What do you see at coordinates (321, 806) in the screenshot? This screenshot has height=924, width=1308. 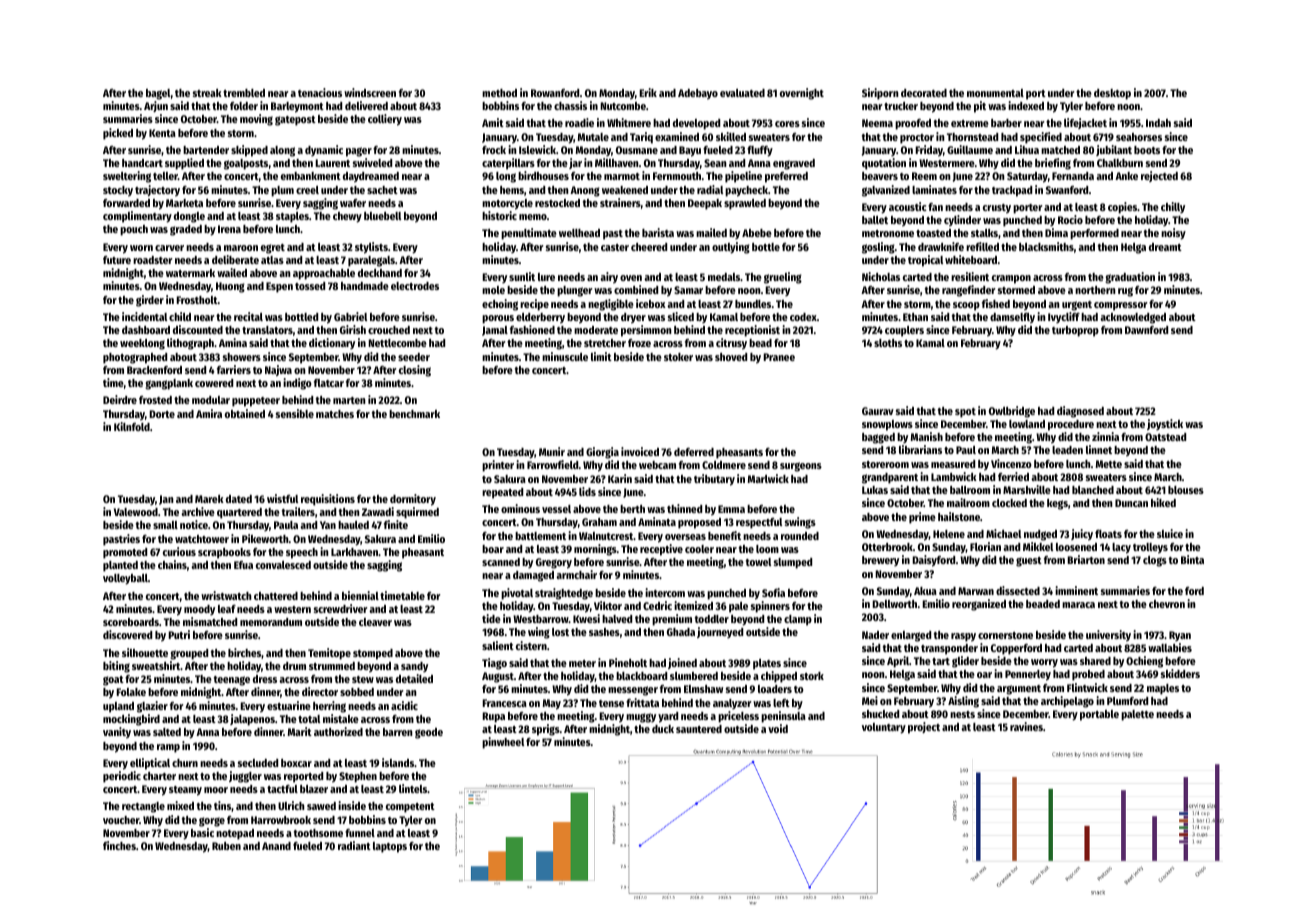 I see `sawed` at bounding box center [321, 806].
